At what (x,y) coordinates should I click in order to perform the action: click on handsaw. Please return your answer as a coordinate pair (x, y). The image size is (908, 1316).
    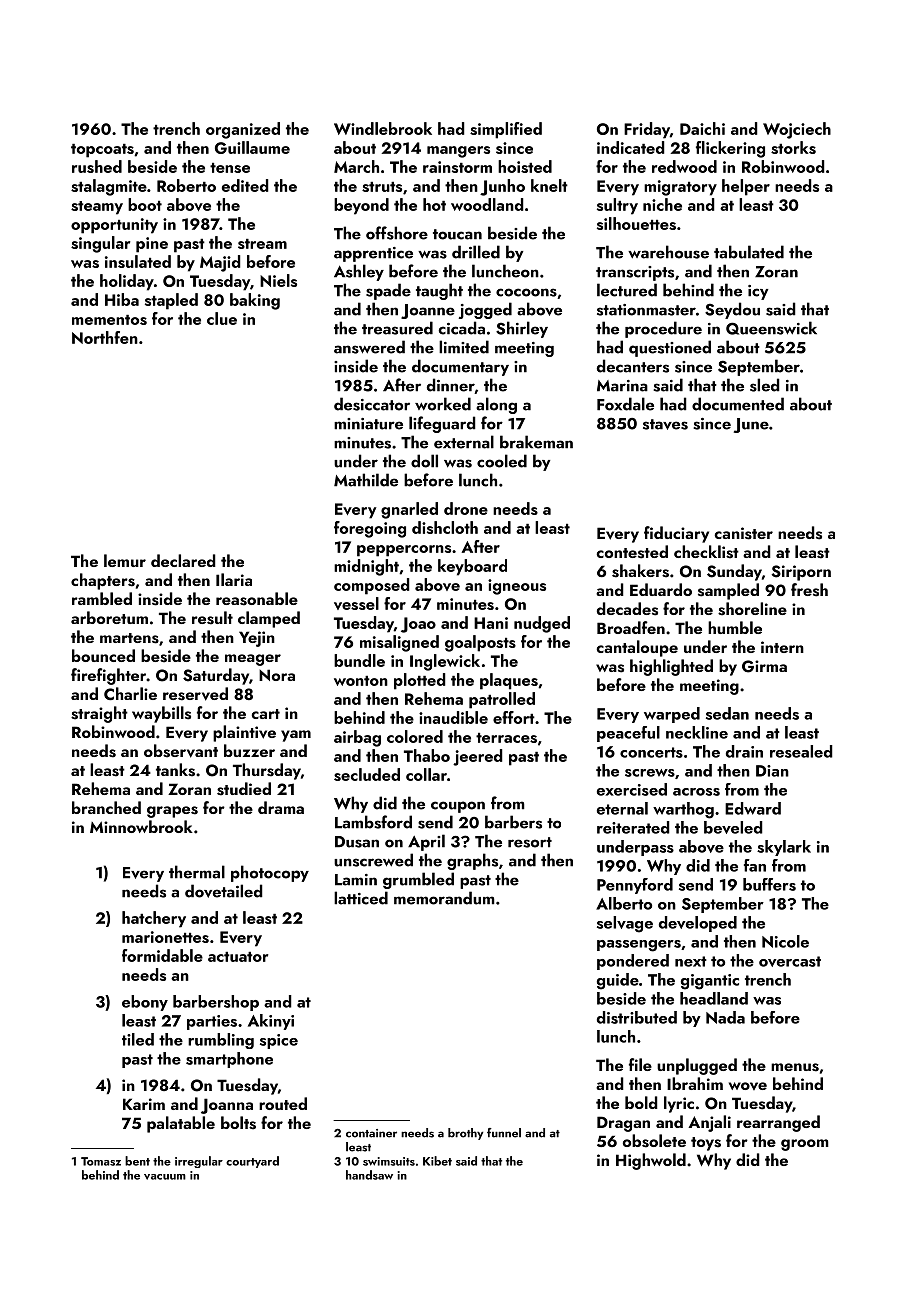
    Looking at the image, I should click on (369, 1175).
